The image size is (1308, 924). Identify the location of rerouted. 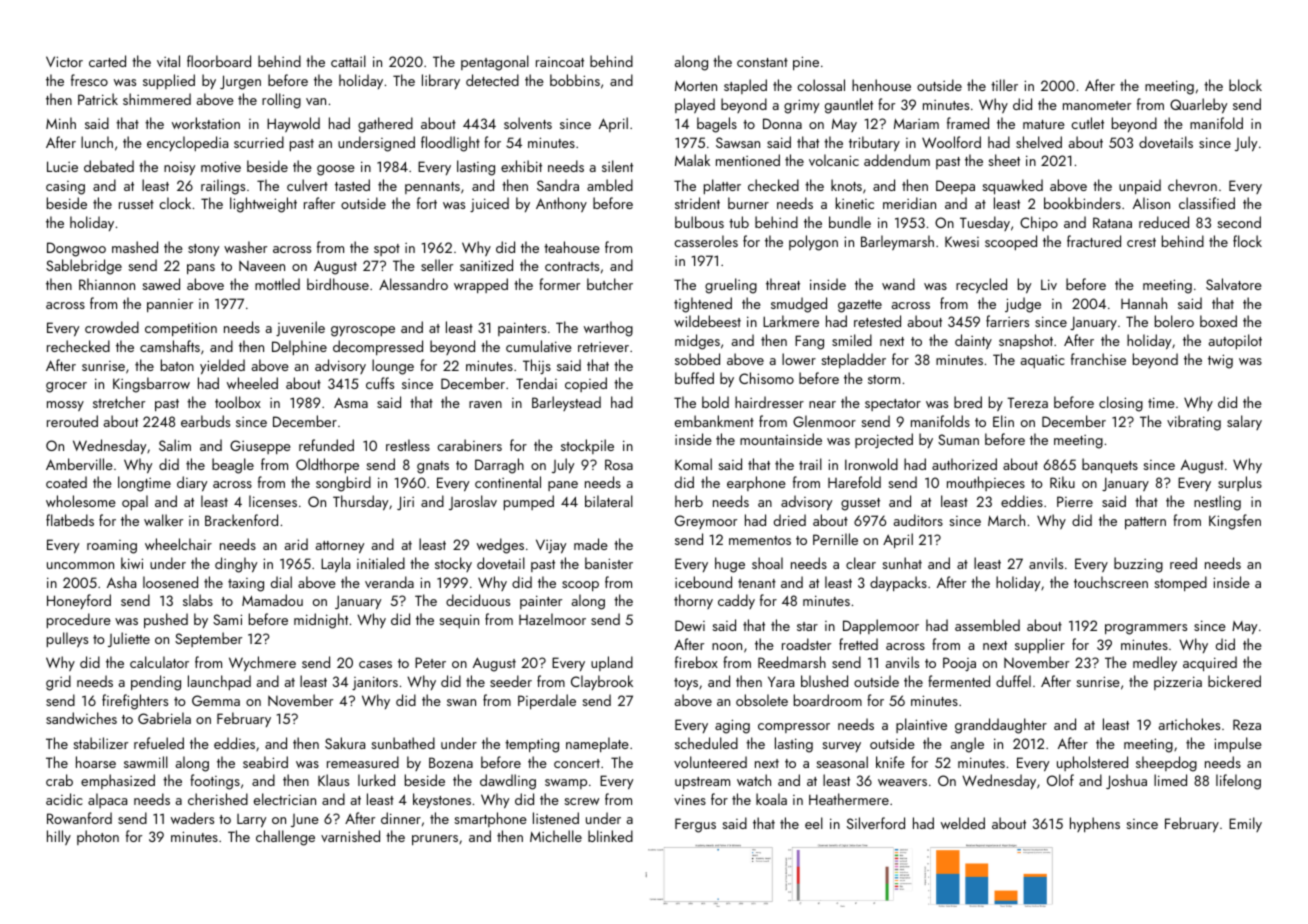
(72, 421).
